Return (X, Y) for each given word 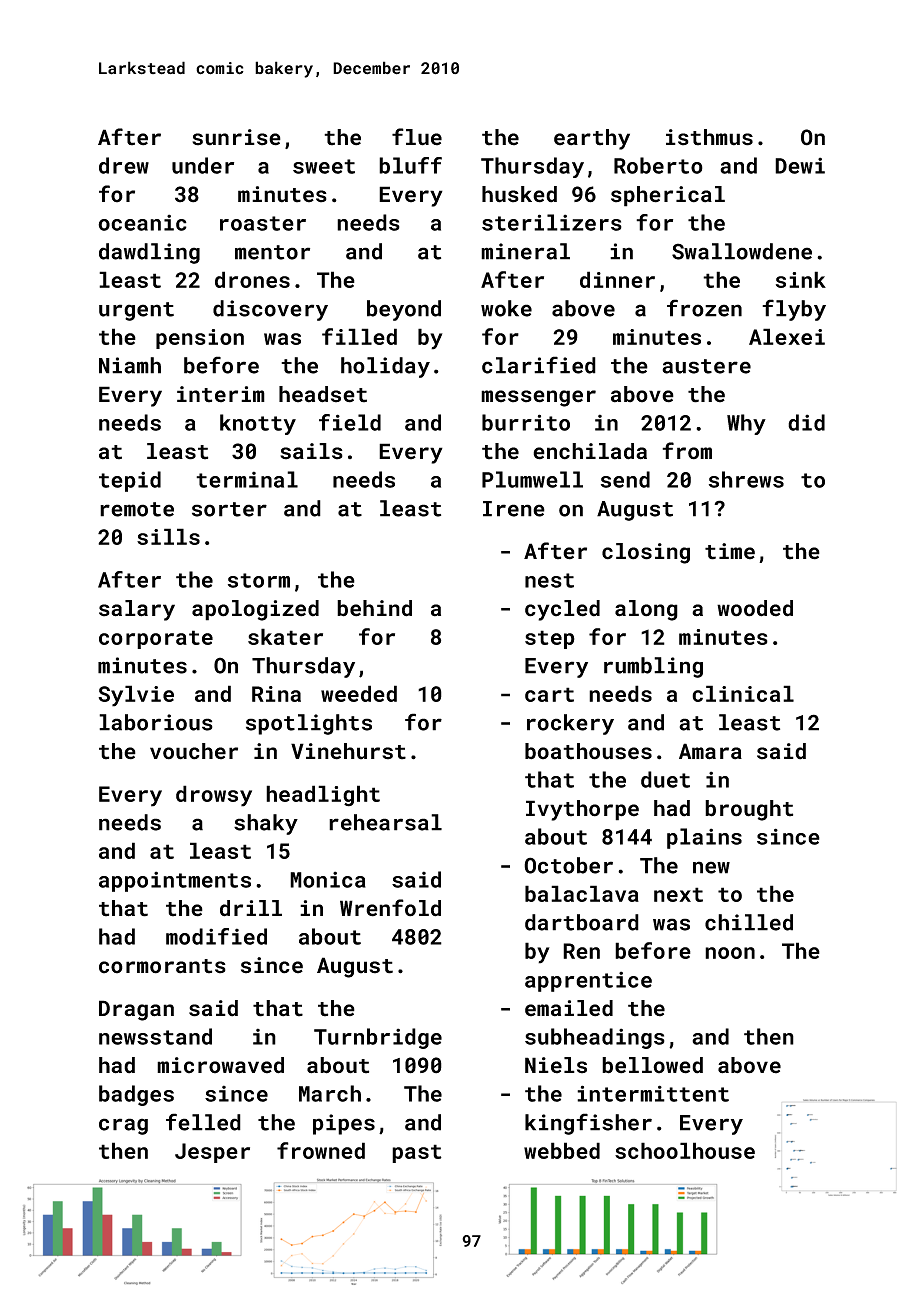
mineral (525, 251)
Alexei (787, 336)
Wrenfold (390, 908)
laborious (156, 722)
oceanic (142, 222)
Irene (514, 509)
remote (137, 509)
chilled (749, 922)
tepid (130, 481)
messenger (538, 398)
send (625, 479)
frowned (321, 1150)
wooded (755, 608)
